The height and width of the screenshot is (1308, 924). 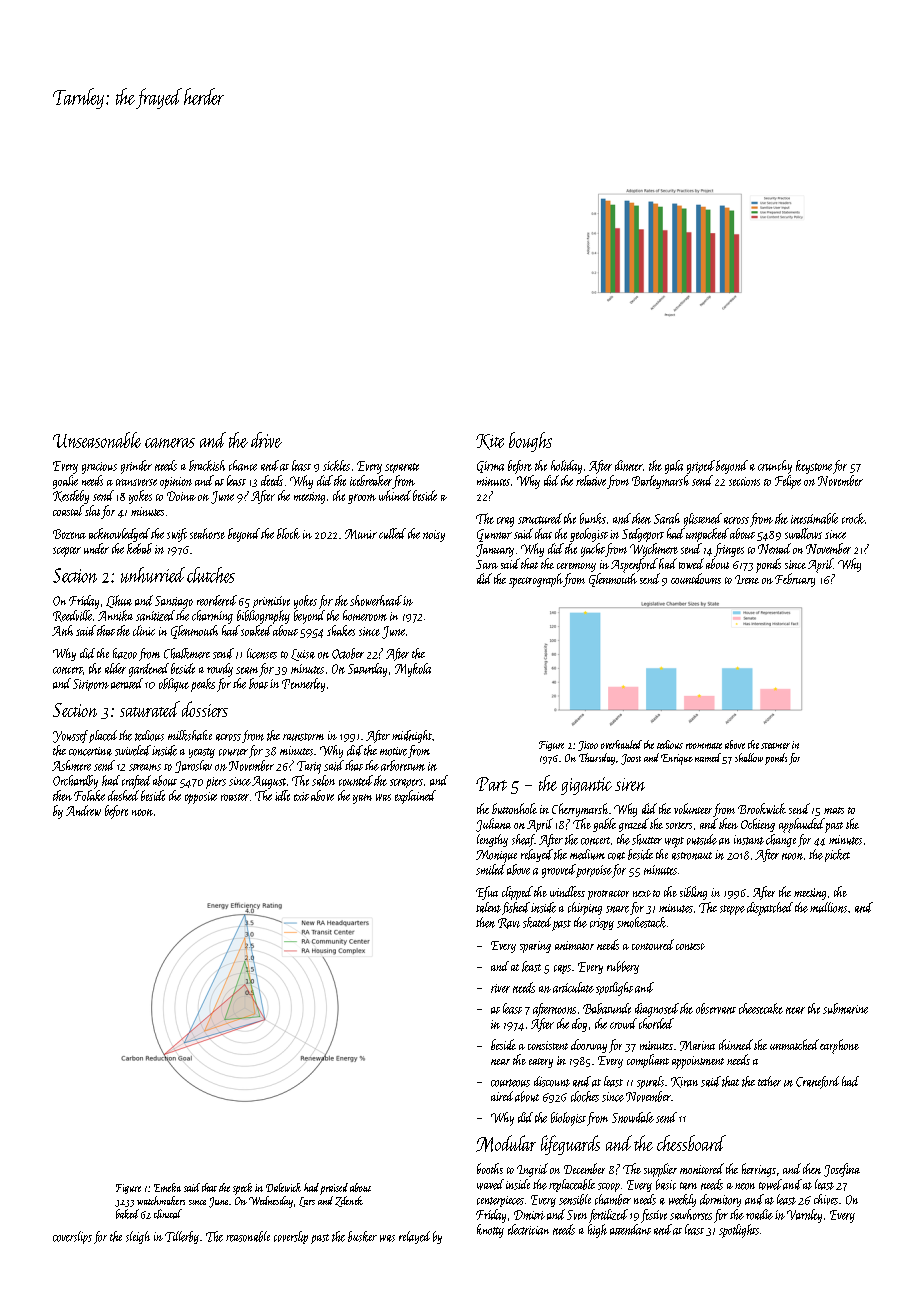 What do you see at coordinates (71, 765) in the screenshot?
I see `Ashmere` at bounding box center [71, 765].
